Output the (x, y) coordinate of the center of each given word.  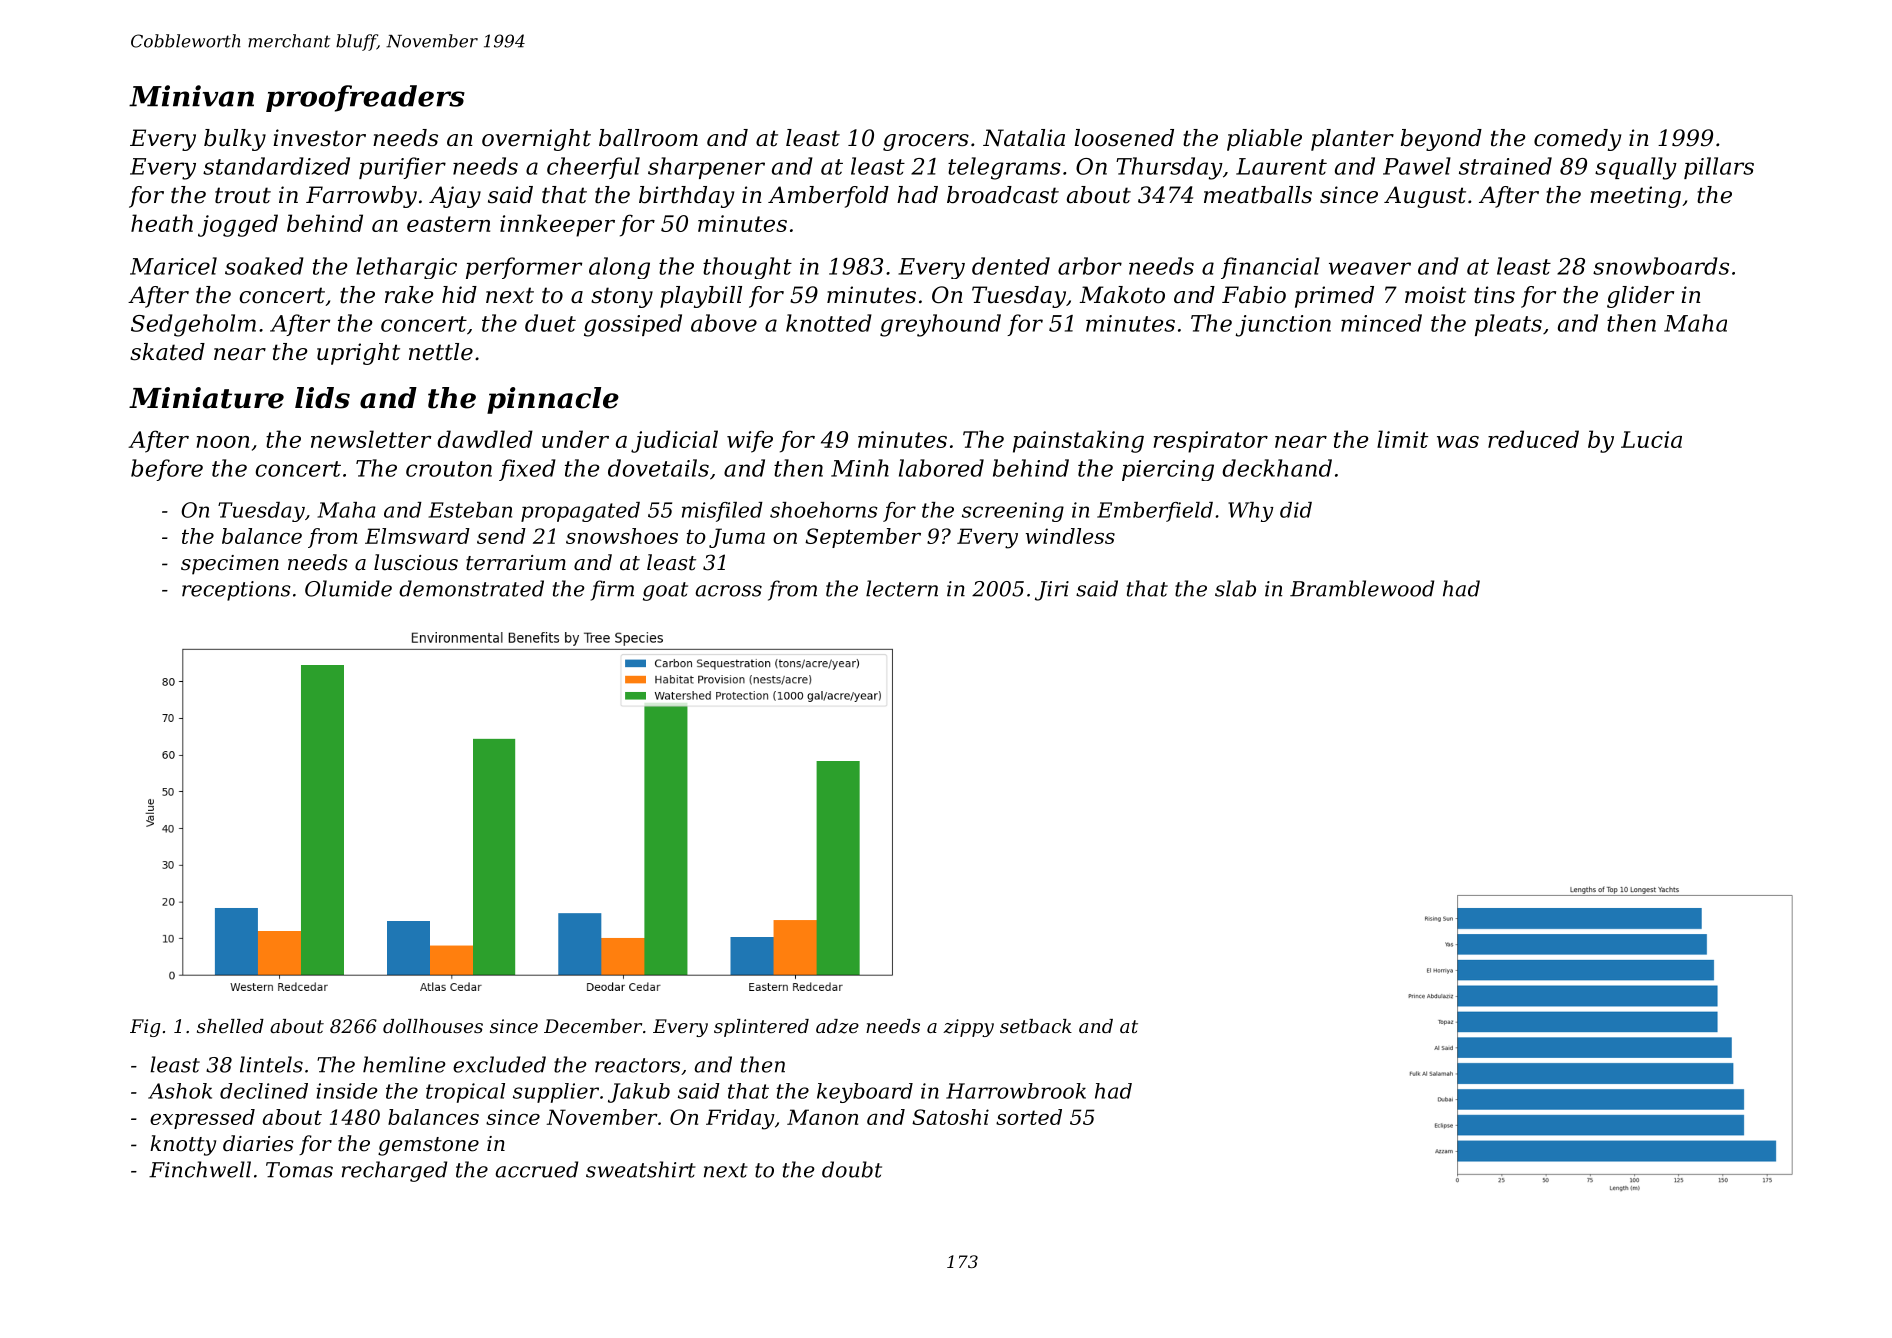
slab (1235, 588)
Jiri (1052, 591)
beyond (1441, 140)
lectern (902, 588)
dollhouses (433, 1026)
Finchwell (200, 1169)
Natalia (1024, 138)
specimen (230, 565)
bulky (235, 140)
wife (750, 441)
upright (358, 354)
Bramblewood (1362, 588)
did (1296, 510)
